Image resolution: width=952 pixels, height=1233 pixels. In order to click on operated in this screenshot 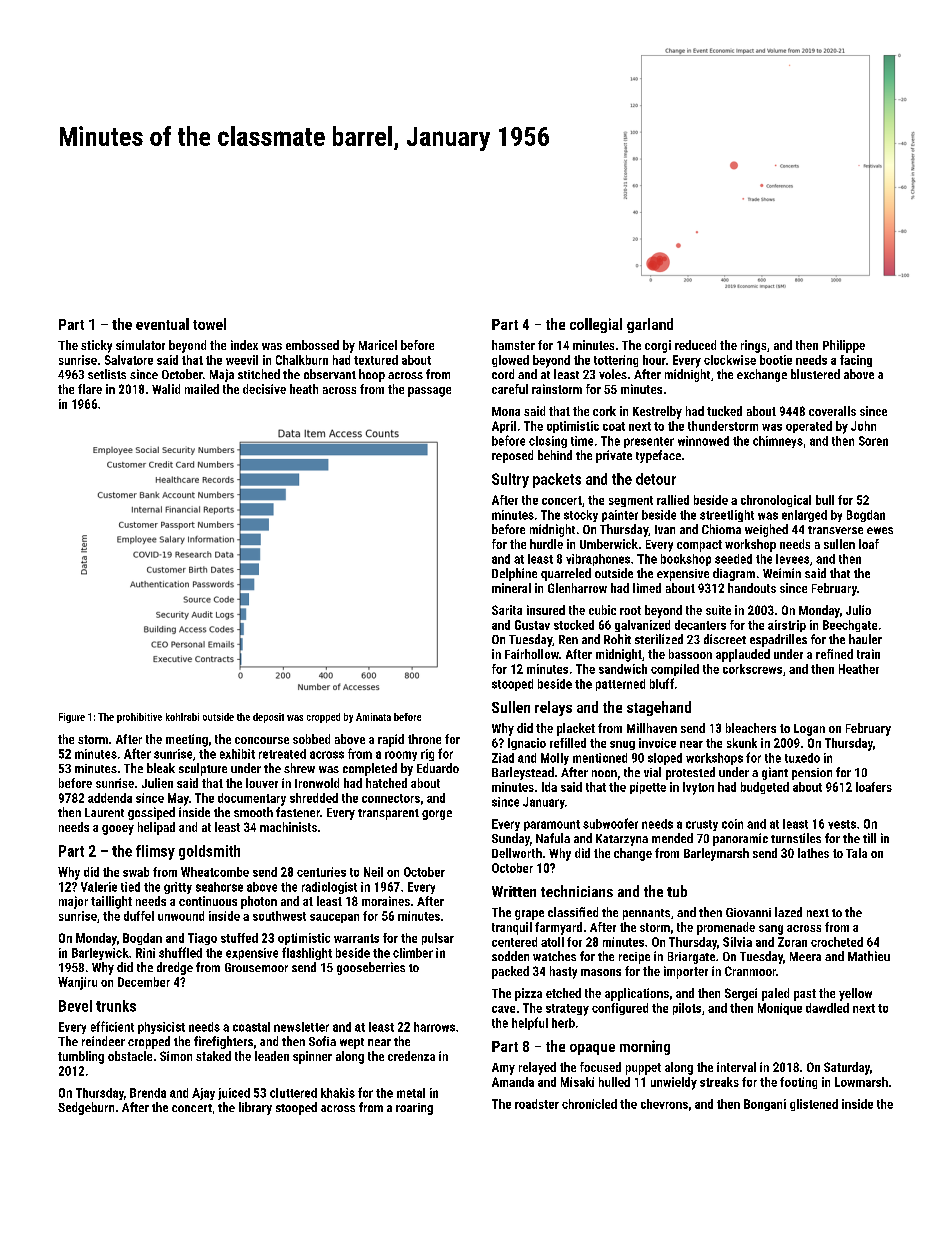, I will do `click(809, 427)`.
